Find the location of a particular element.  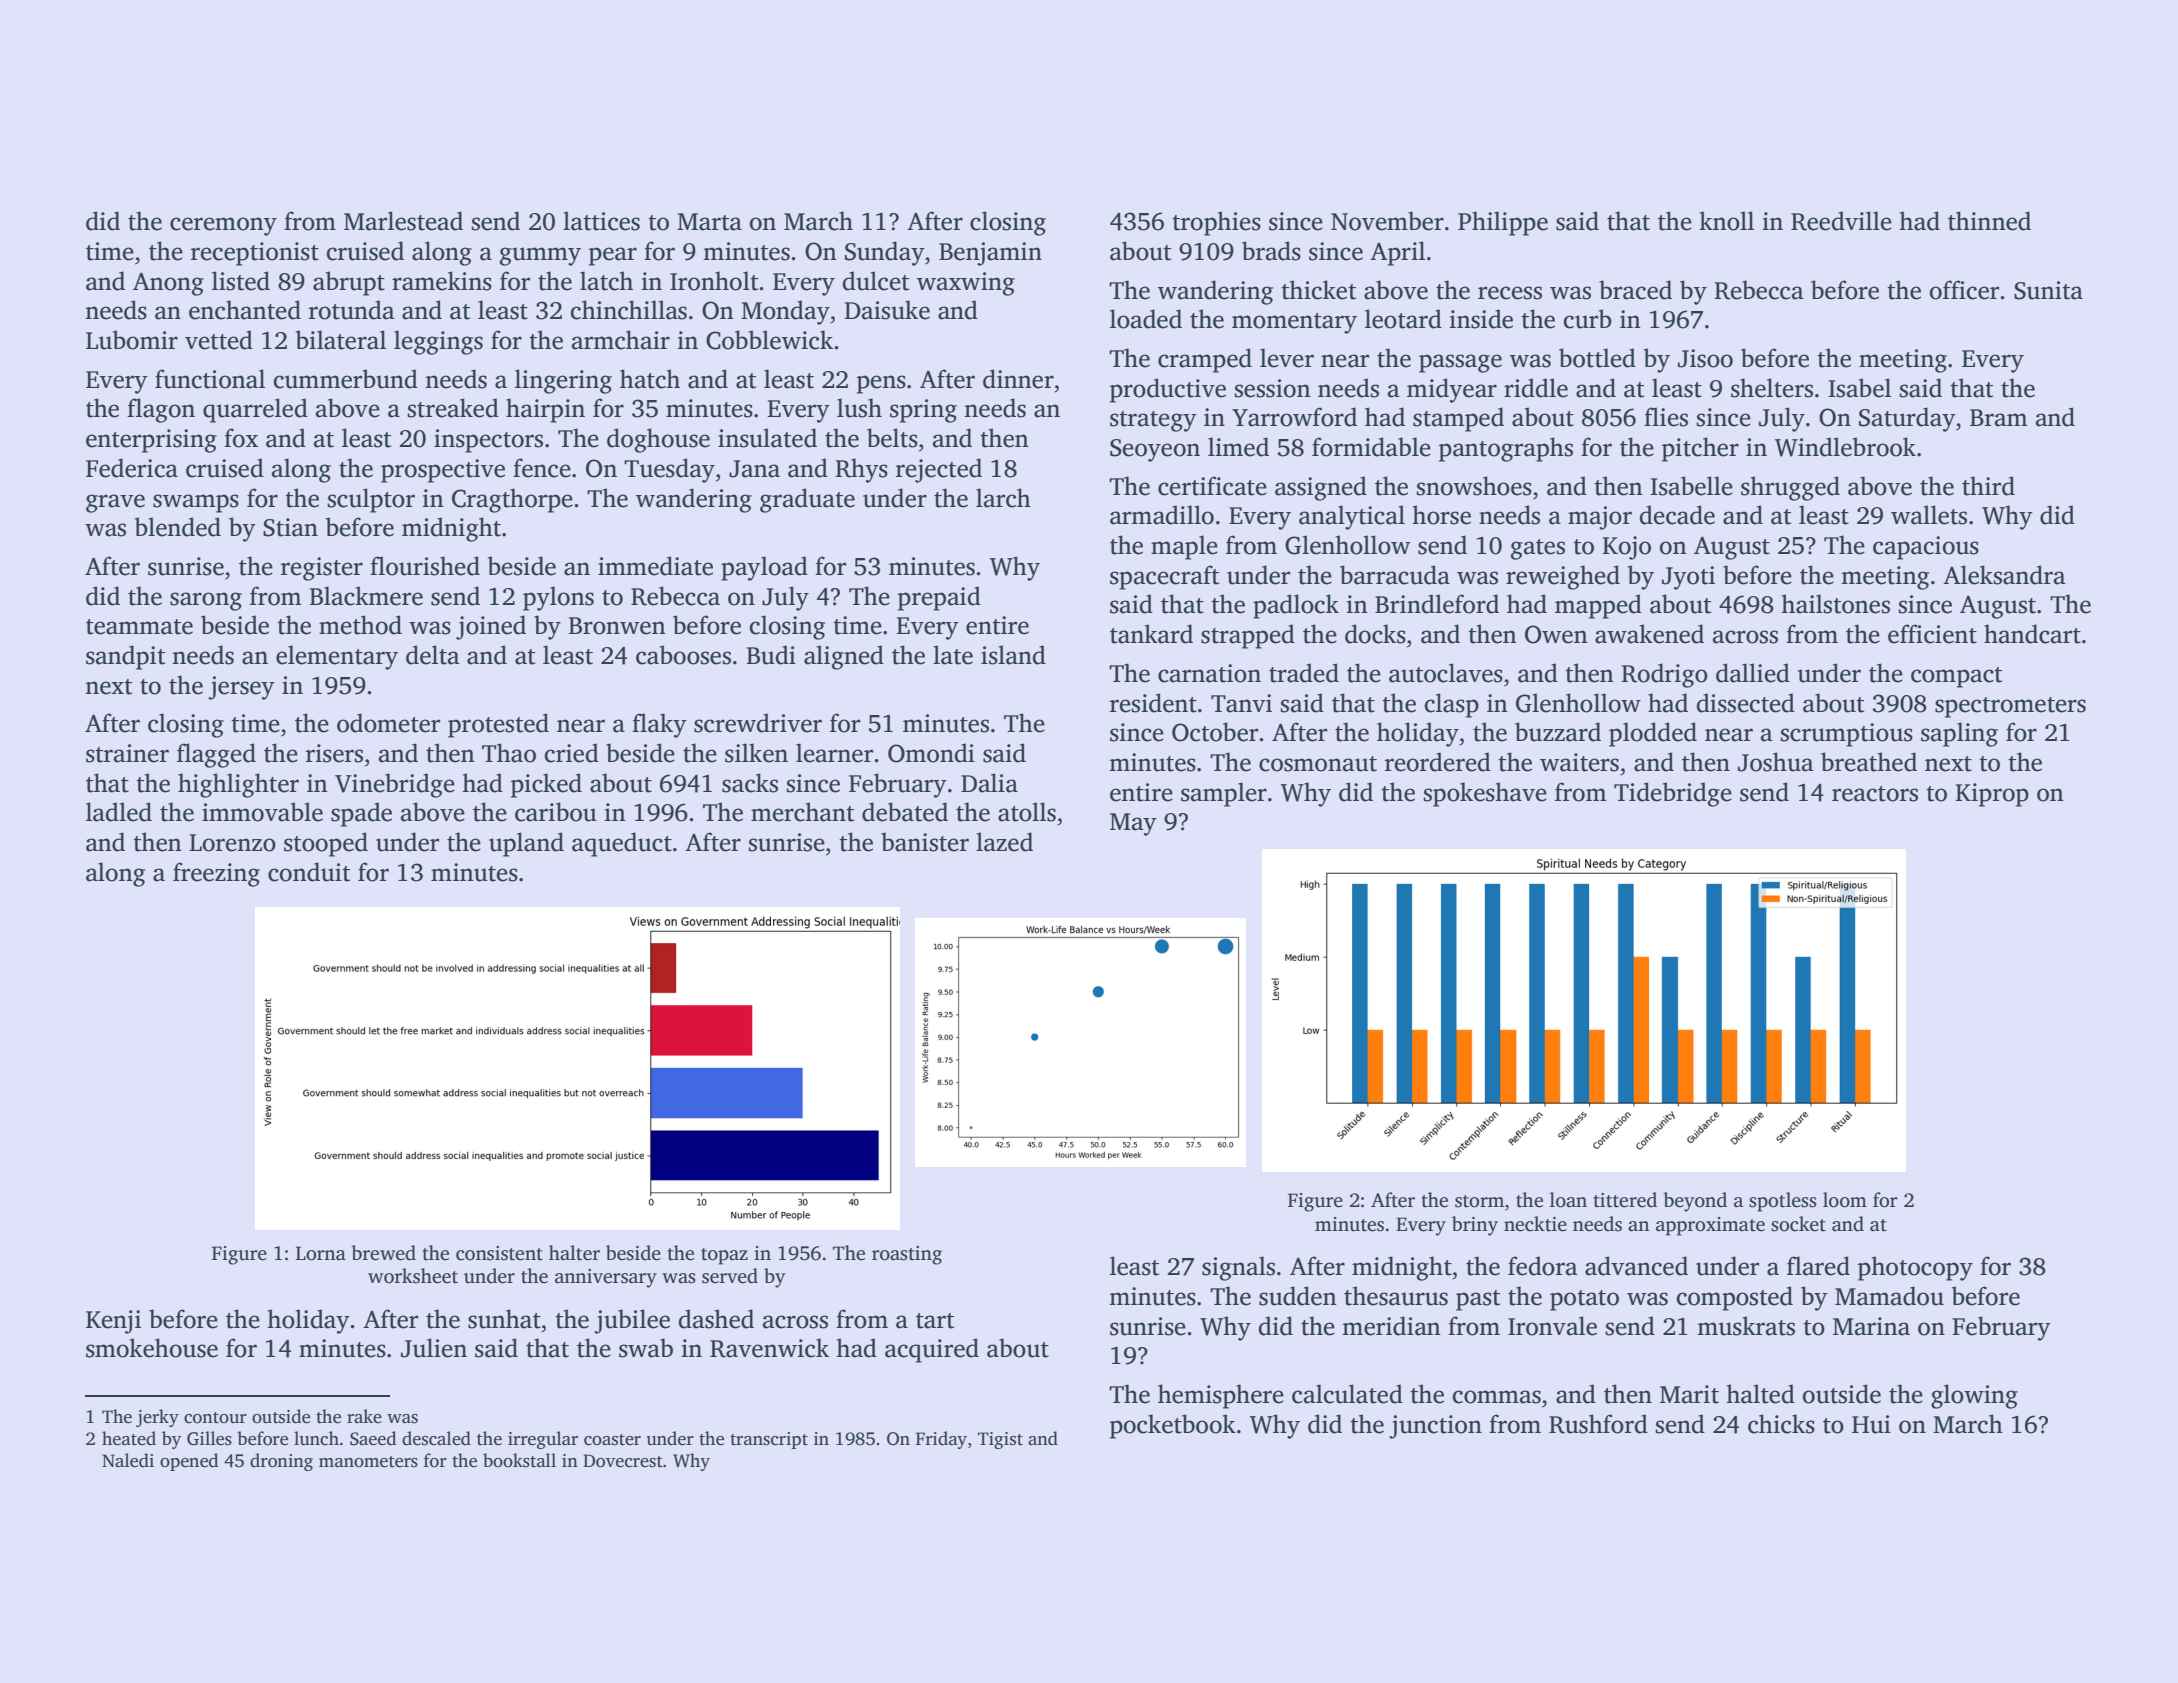

reactors is located at coordinates (1875, 794).
